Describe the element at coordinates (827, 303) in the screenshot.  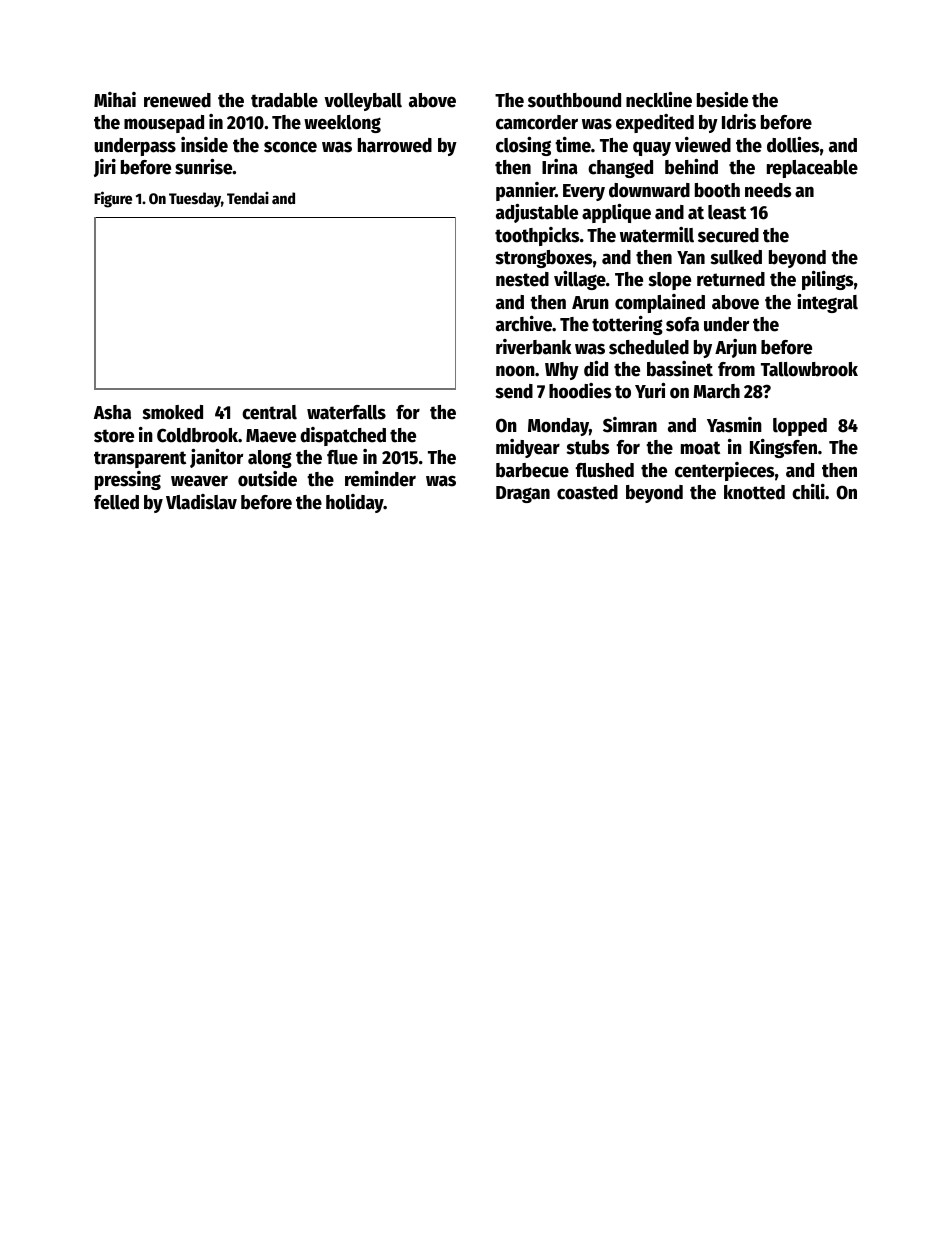
I see `integral` at that location.
